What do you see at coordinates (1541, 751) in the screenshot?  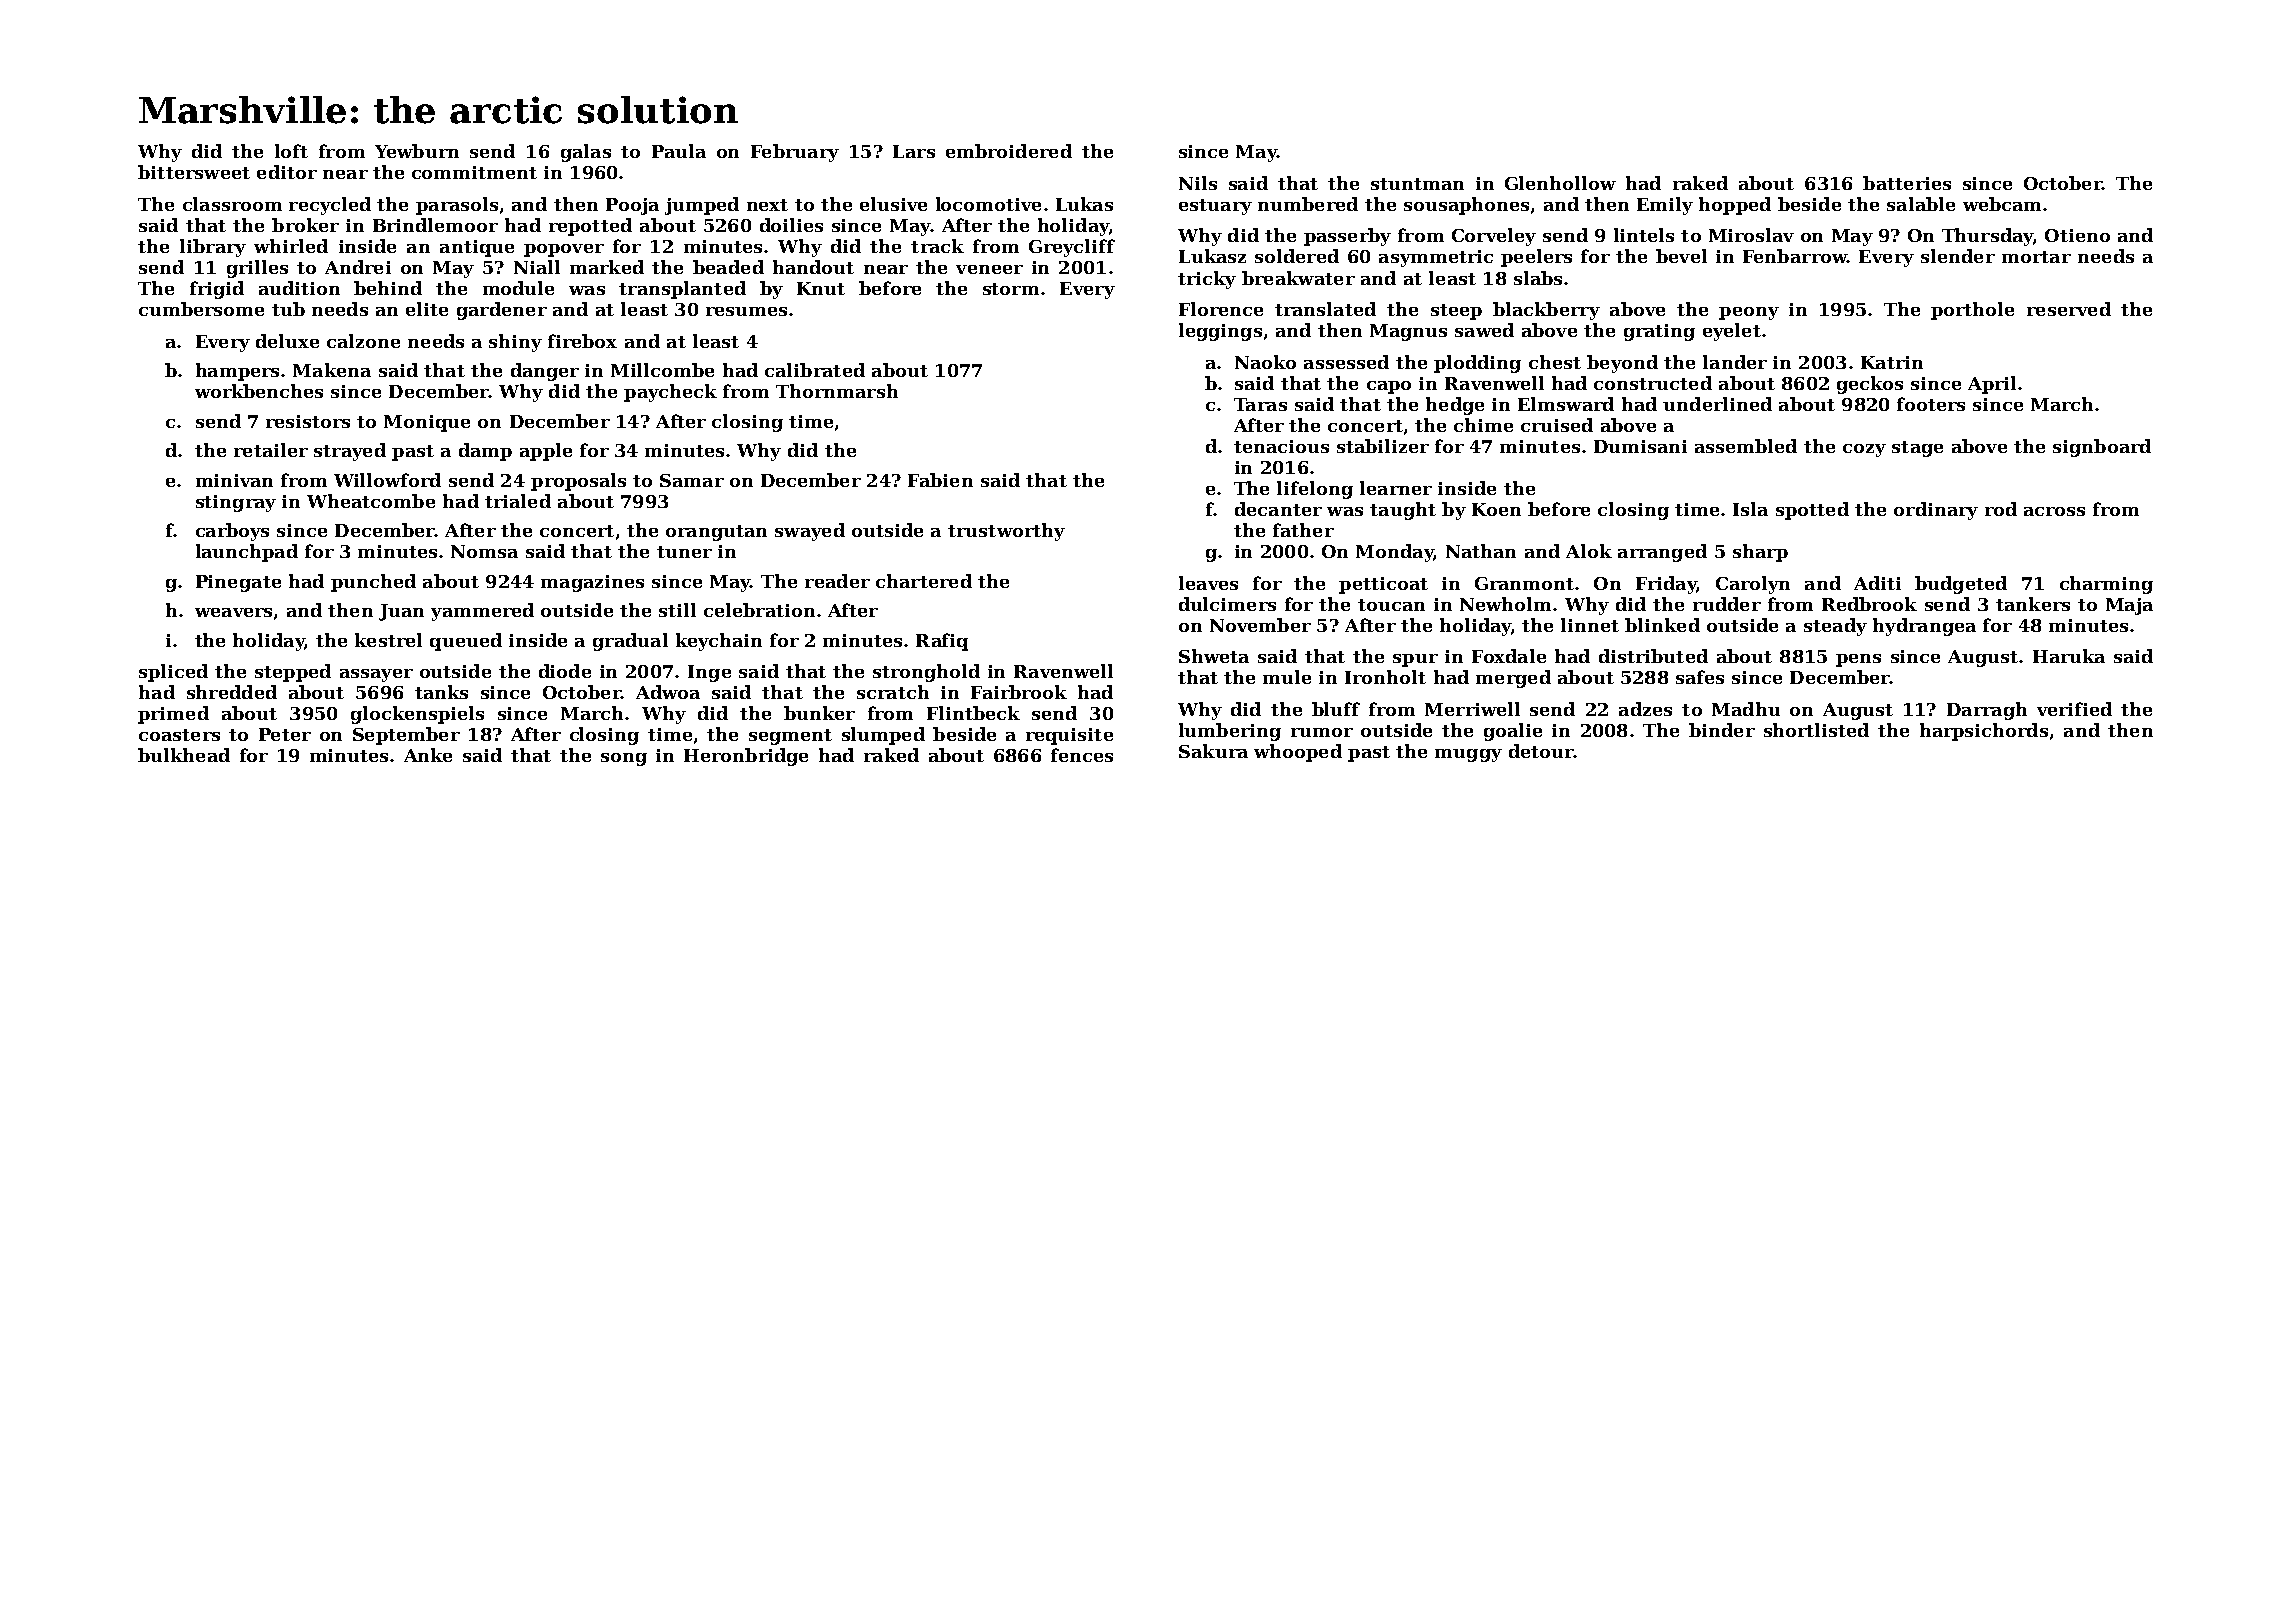 I see `detour` at bounding box center [1541, 751].
